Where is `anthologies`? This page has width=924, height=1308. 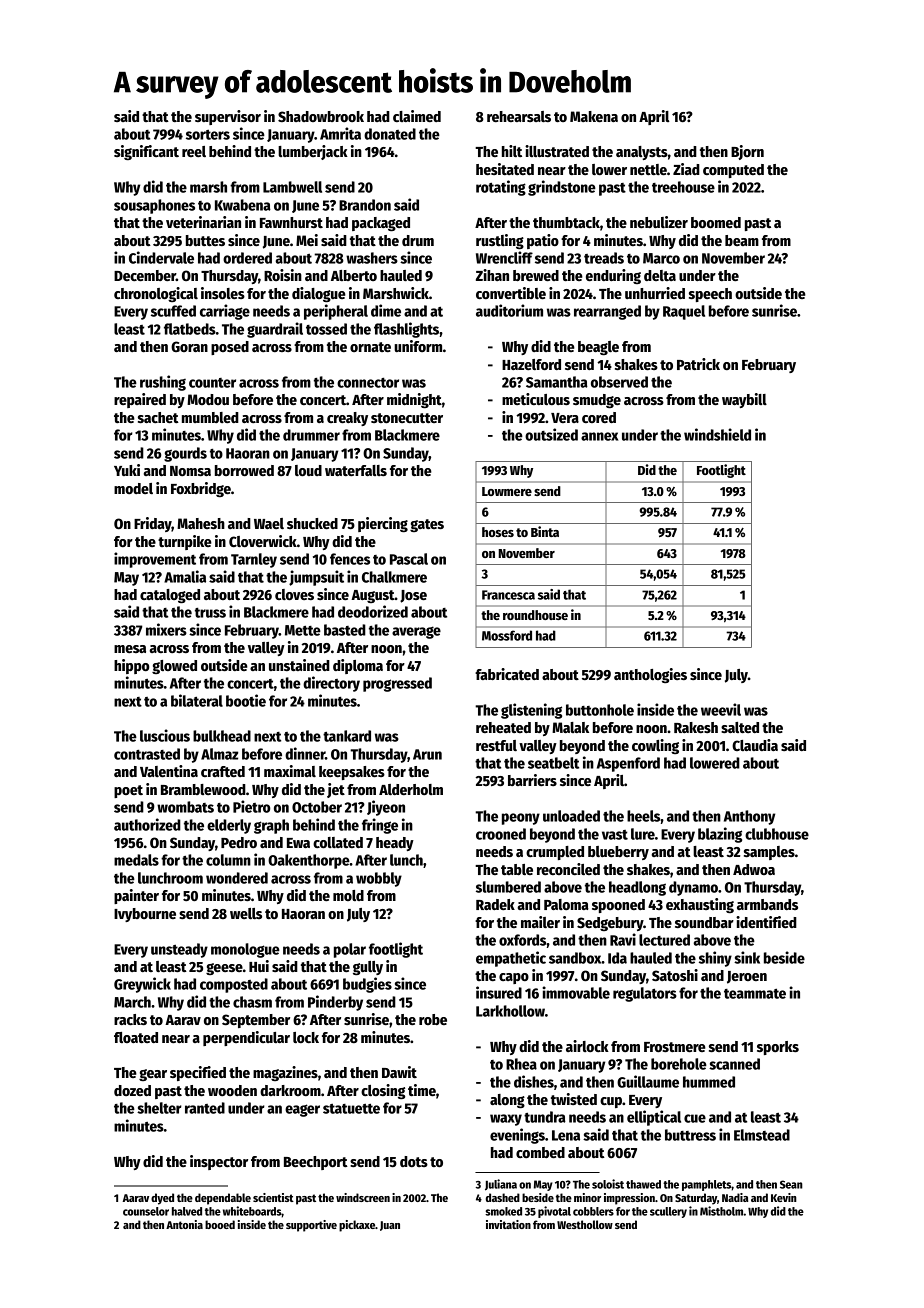 anthologies is located at coordinates (650, 675).
